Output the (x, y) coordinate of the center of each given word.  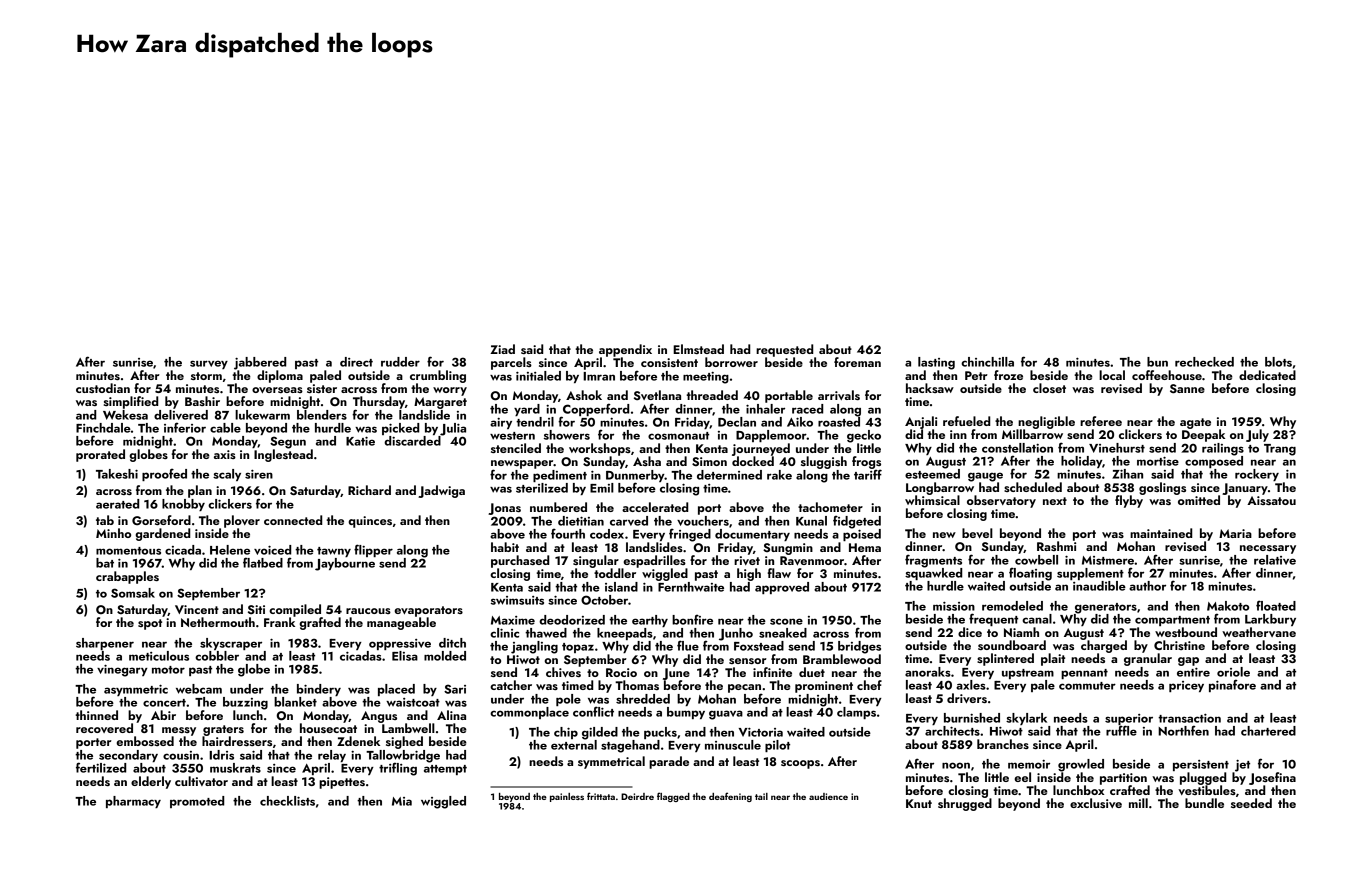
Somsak (133, 593)
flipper (373, 550)
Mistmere (1108, 560)
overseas (277, 390)
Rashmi (1056, 546)
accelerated (655, 507)
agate (1195, 423)
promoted (197, 802)
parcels (511, 363)
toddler (615, 573)
